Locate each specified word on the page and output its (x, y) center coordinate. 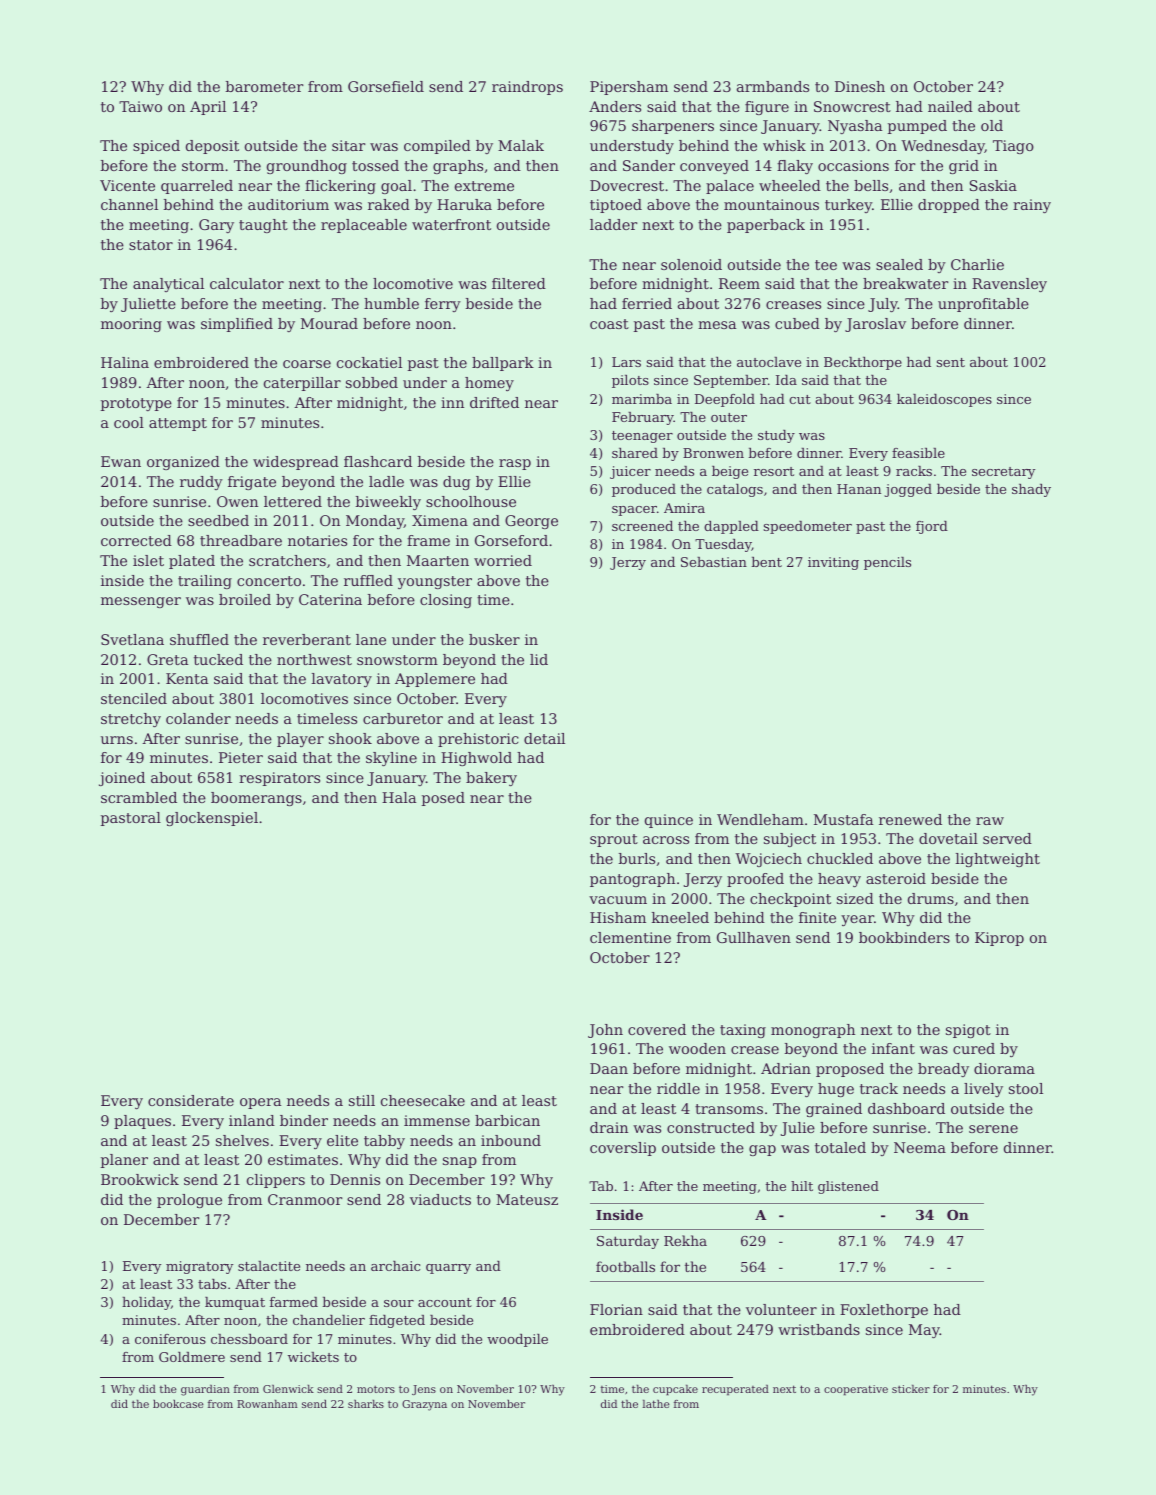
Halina (125, 362)
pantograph (632, 880)
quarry (448, 1269)
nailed (950, 106)
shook (350, 738)
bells (871, 185)
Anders (615, 106)
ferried (647, 303)
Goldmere (192, 1357)
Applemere (435, 680)
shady (1031, 490)
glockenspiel (212, 819)
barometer (264, 86)
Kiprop (999, 939)
